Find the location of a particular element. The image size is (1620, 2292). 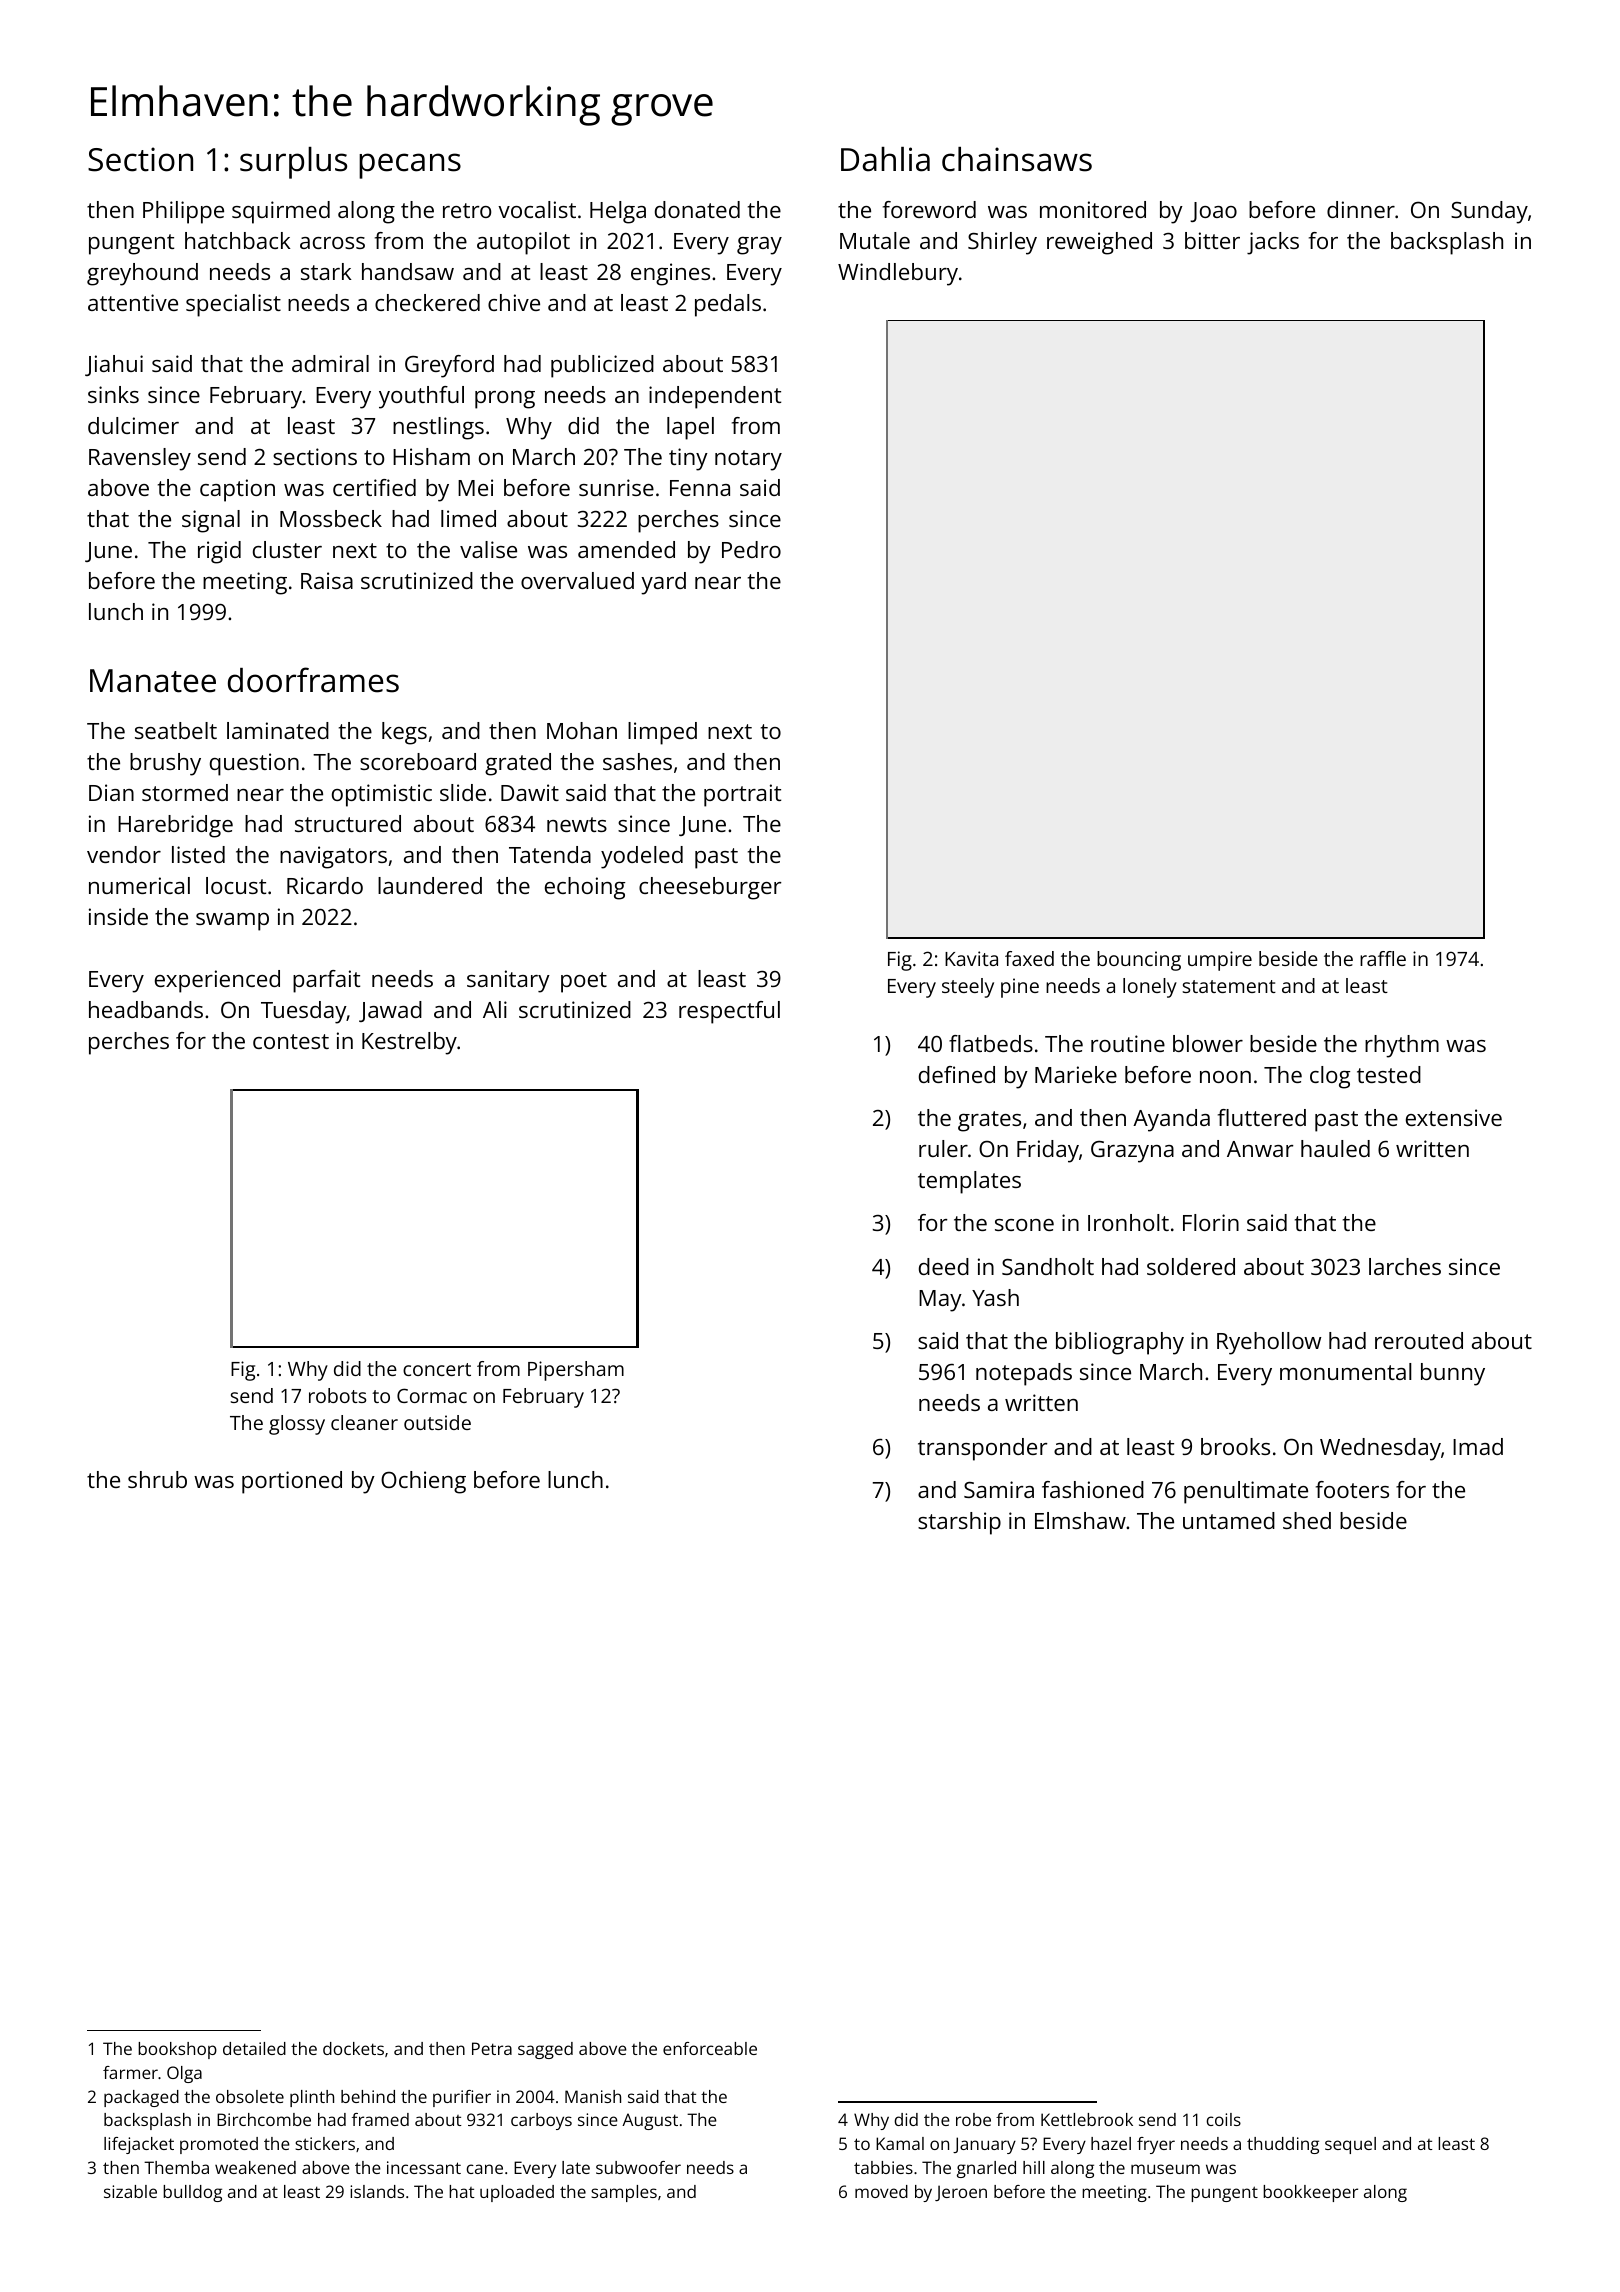

sinks is located at coordinates (113, 394).
